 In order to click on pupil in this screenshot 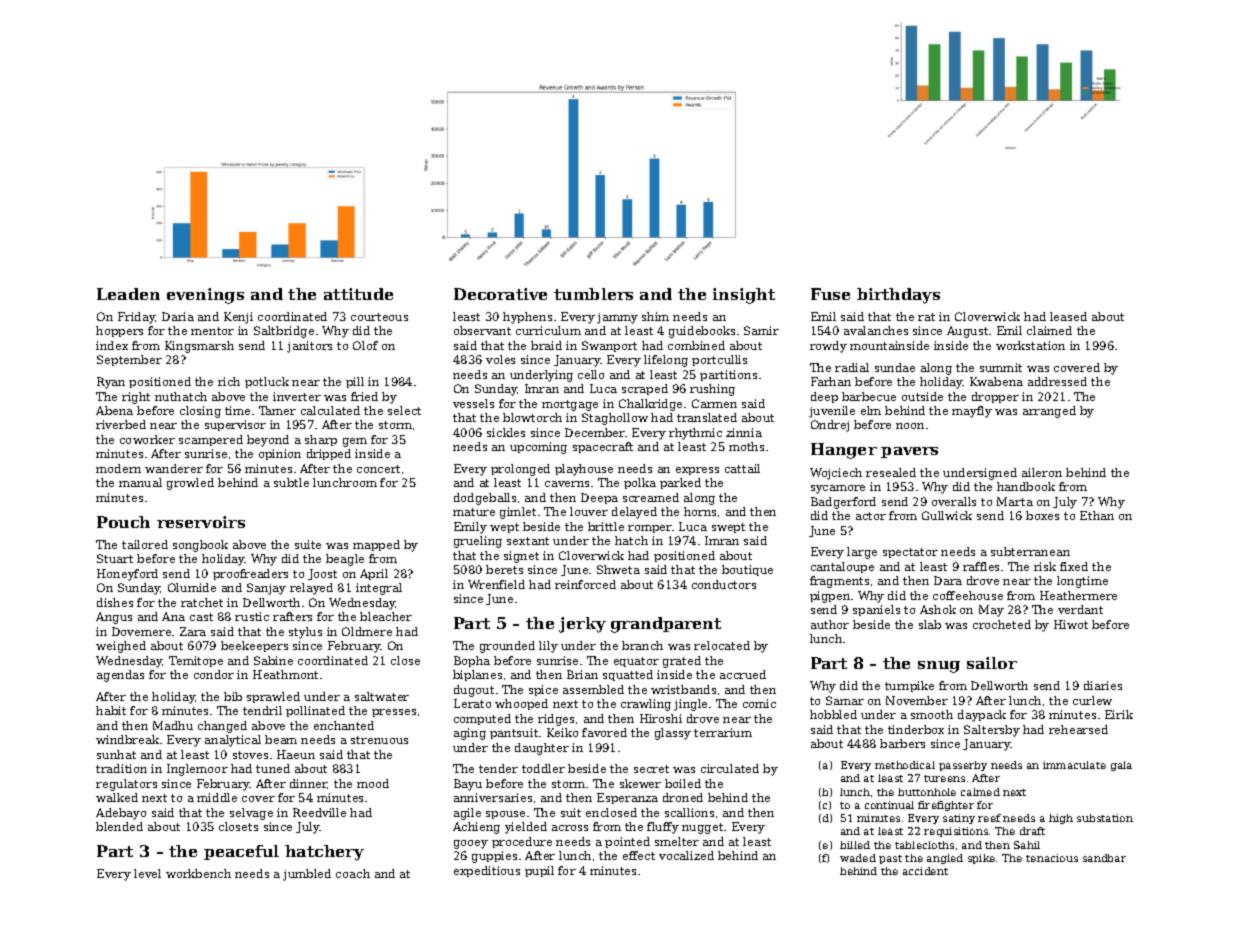, I will do `click(539, 871)`.
